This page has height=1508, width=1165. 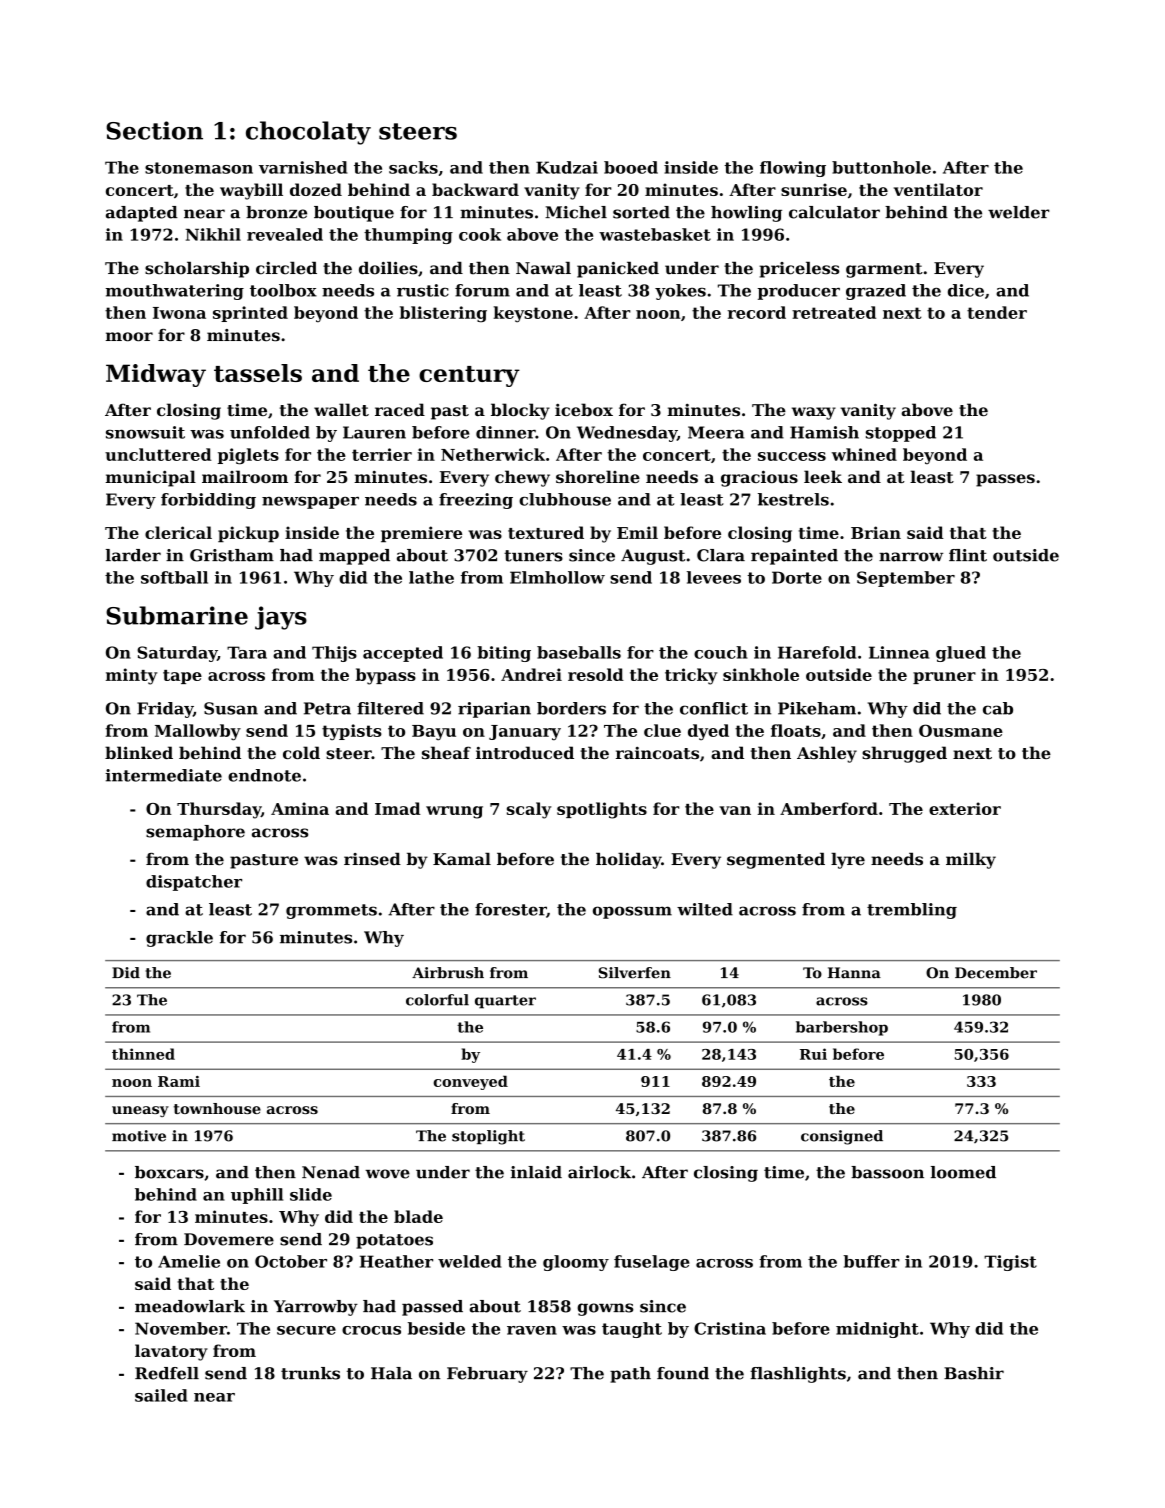 I want to click on dispatcher, so click(x=194, y=883).
